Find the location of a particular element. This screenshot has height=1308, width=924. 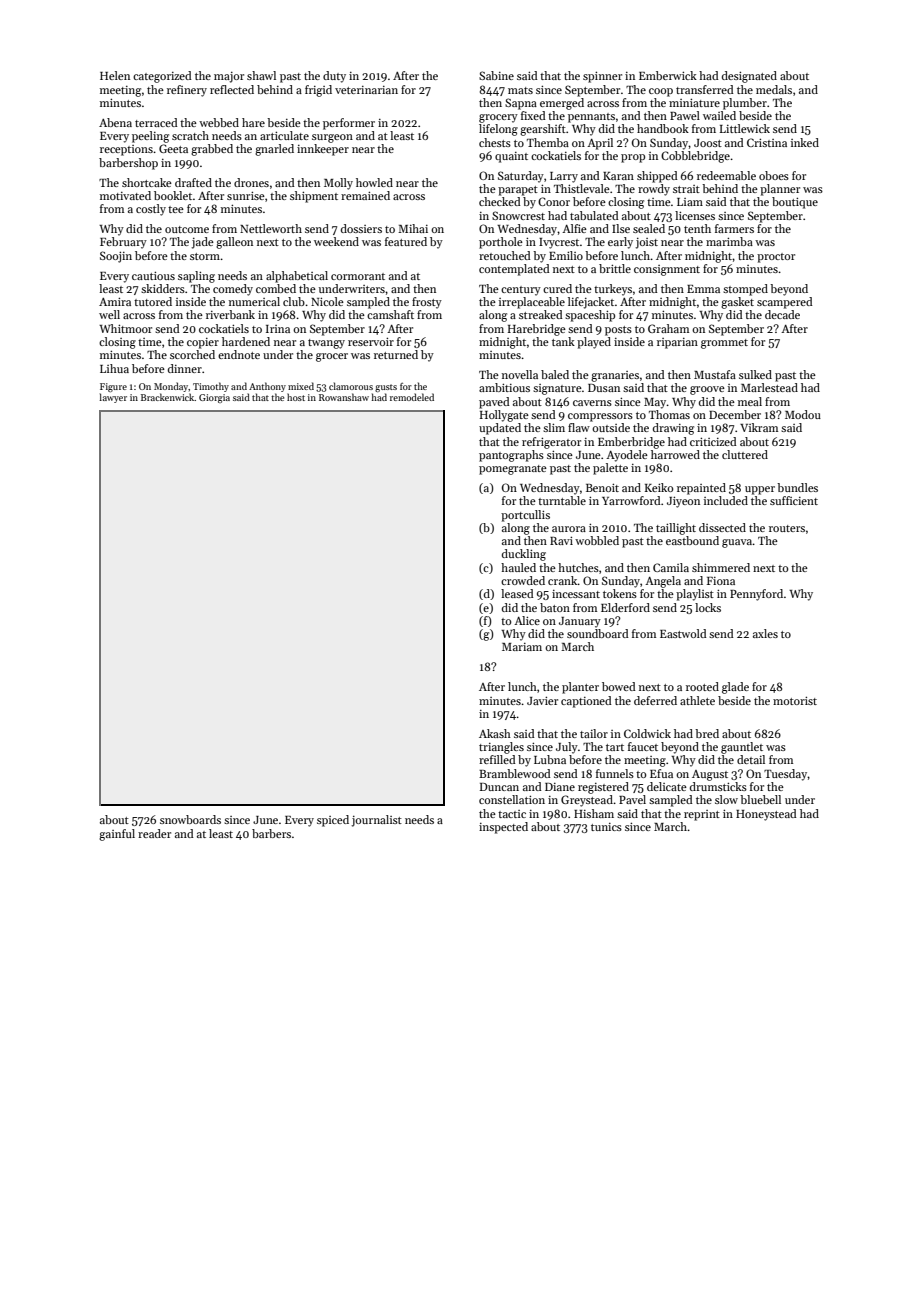

shawl is located at coordinates (261, 75).
